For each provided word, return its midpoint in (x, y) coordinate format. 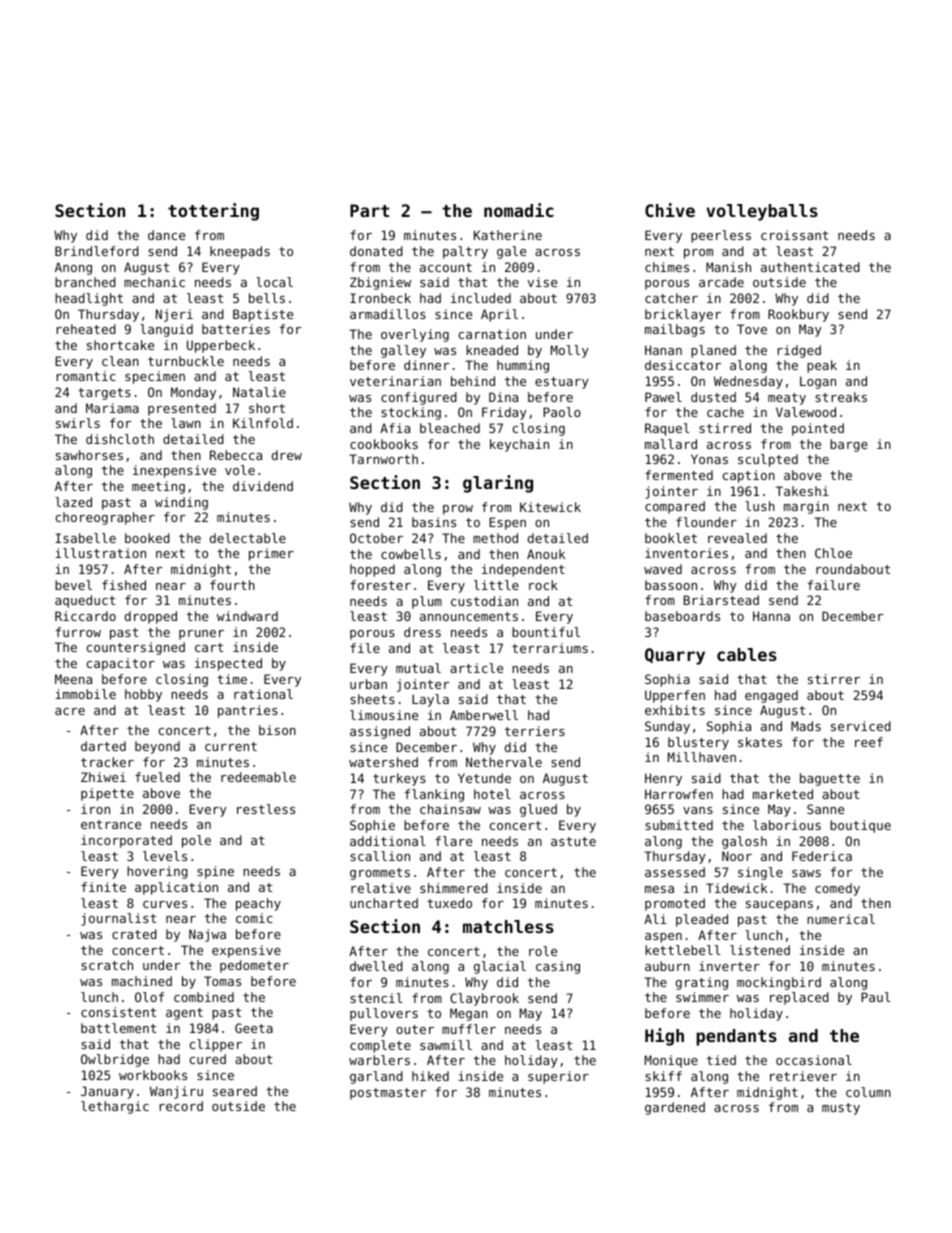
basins (434, 522)
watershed (383, 762)
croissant (794, 235)
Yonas (709, 459)
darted (103, 746)
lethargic (115, 1107)
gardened (675, 1108)
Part (369, 210)
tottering (213, 212)
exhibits (675, 710)
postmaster (388, 1094)
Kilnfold (263, 423)
